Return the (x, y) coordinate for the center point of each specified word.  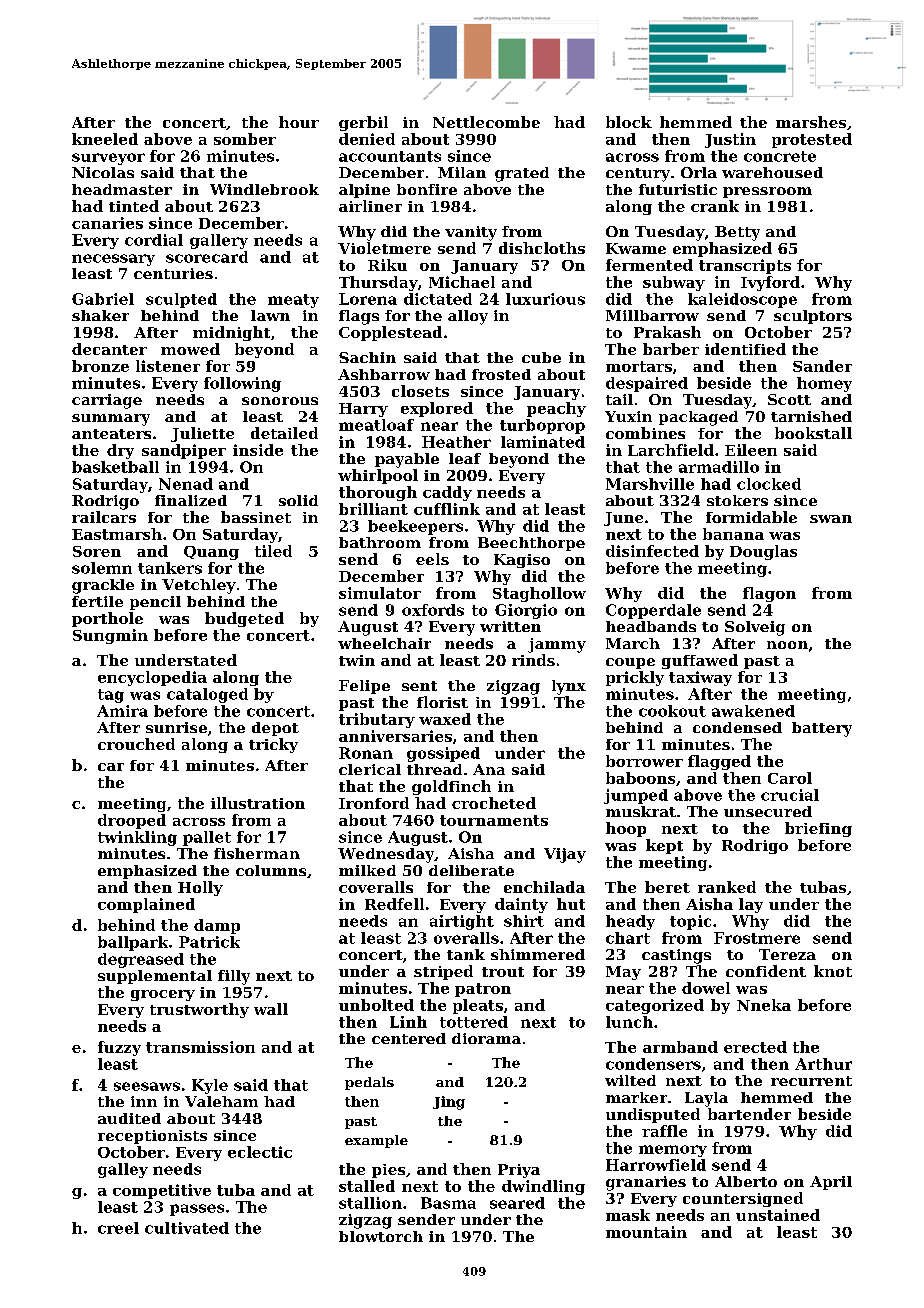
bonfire (427, 189)
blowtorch (381, 1236)
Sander (822, 366)
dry (120, 451)
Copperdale (653, 611)
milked (367, 870)
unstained (778, 1215)
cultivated (187, 1228)
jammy (557, 645)
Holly (200, 888)
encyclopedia (152, 678)
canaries (107, 223)
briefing (818, 829)
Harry (363, 410)
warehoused (772, 172)
